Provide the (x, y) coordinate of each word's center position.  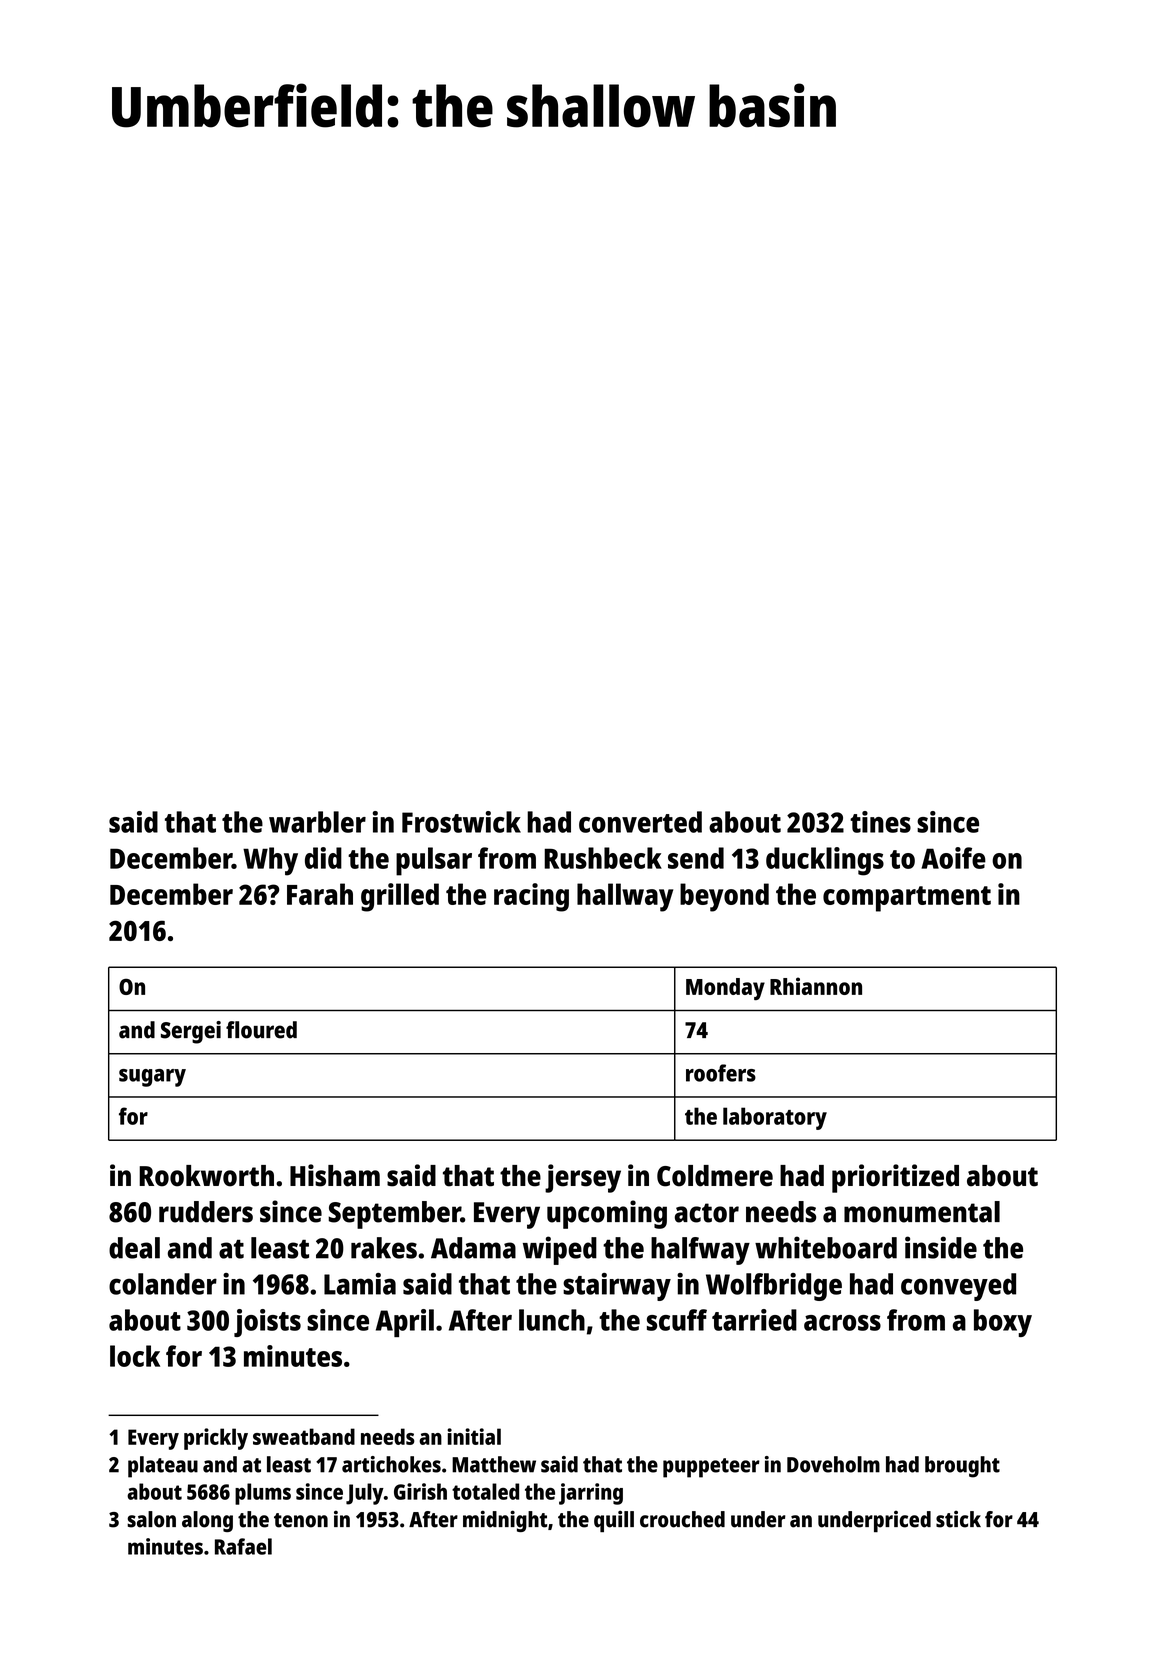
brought (962, 1467)
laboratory (775, 1118)
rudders (206, 1212)
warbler (317, 822)
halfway (700, 1251)
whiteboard (826, 1247)
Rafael (243, 1546)
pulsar (434, 861)
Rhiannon (816, 986)
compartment (907, 899)
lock (135, 1356)
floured (261, 1030)
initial (474, 1436)
